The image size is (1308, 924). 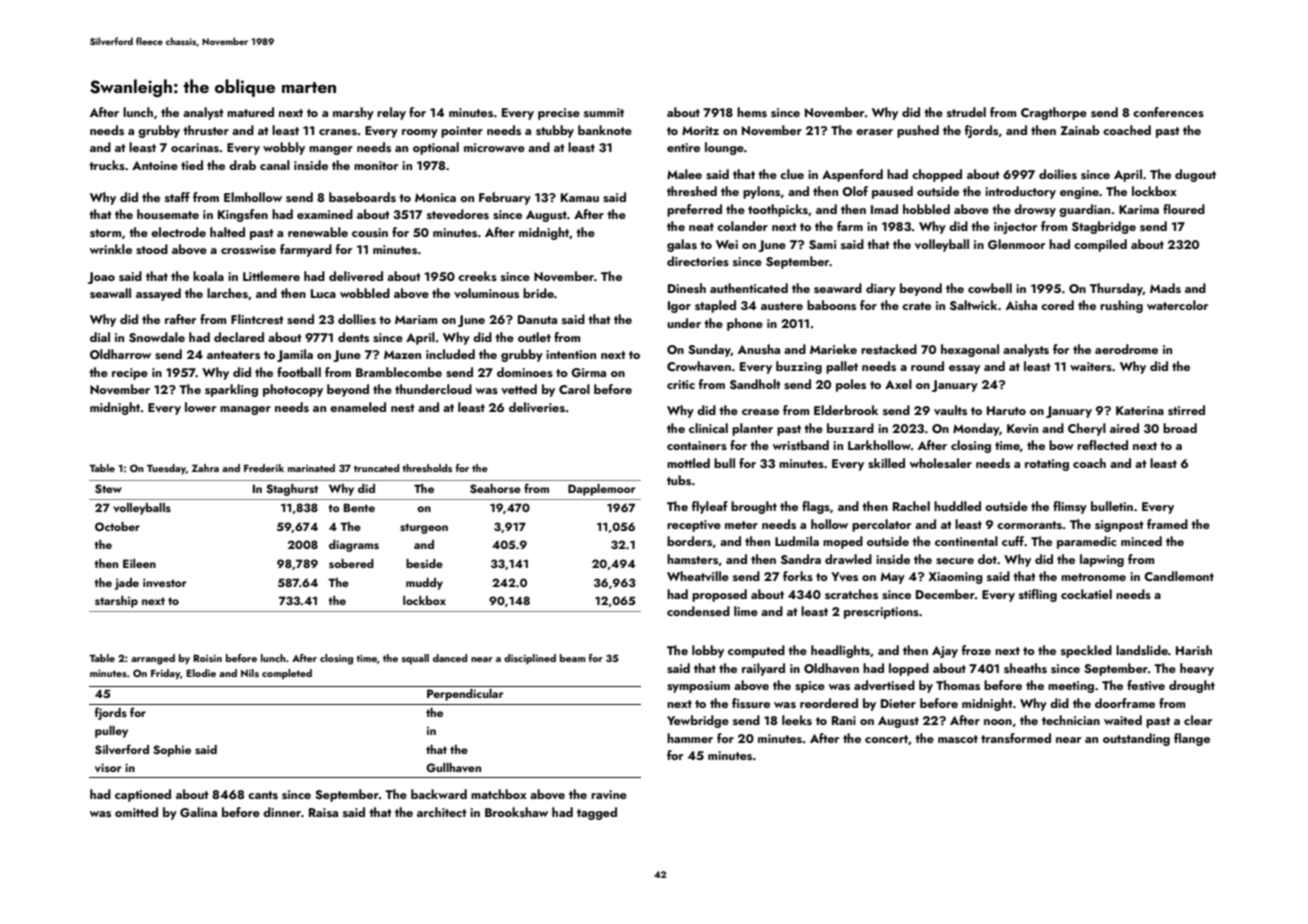 What do you see at coordinates (399, 372) in the screenshot?
I see `Bramblecombe` at bounding box center [399, 372].
